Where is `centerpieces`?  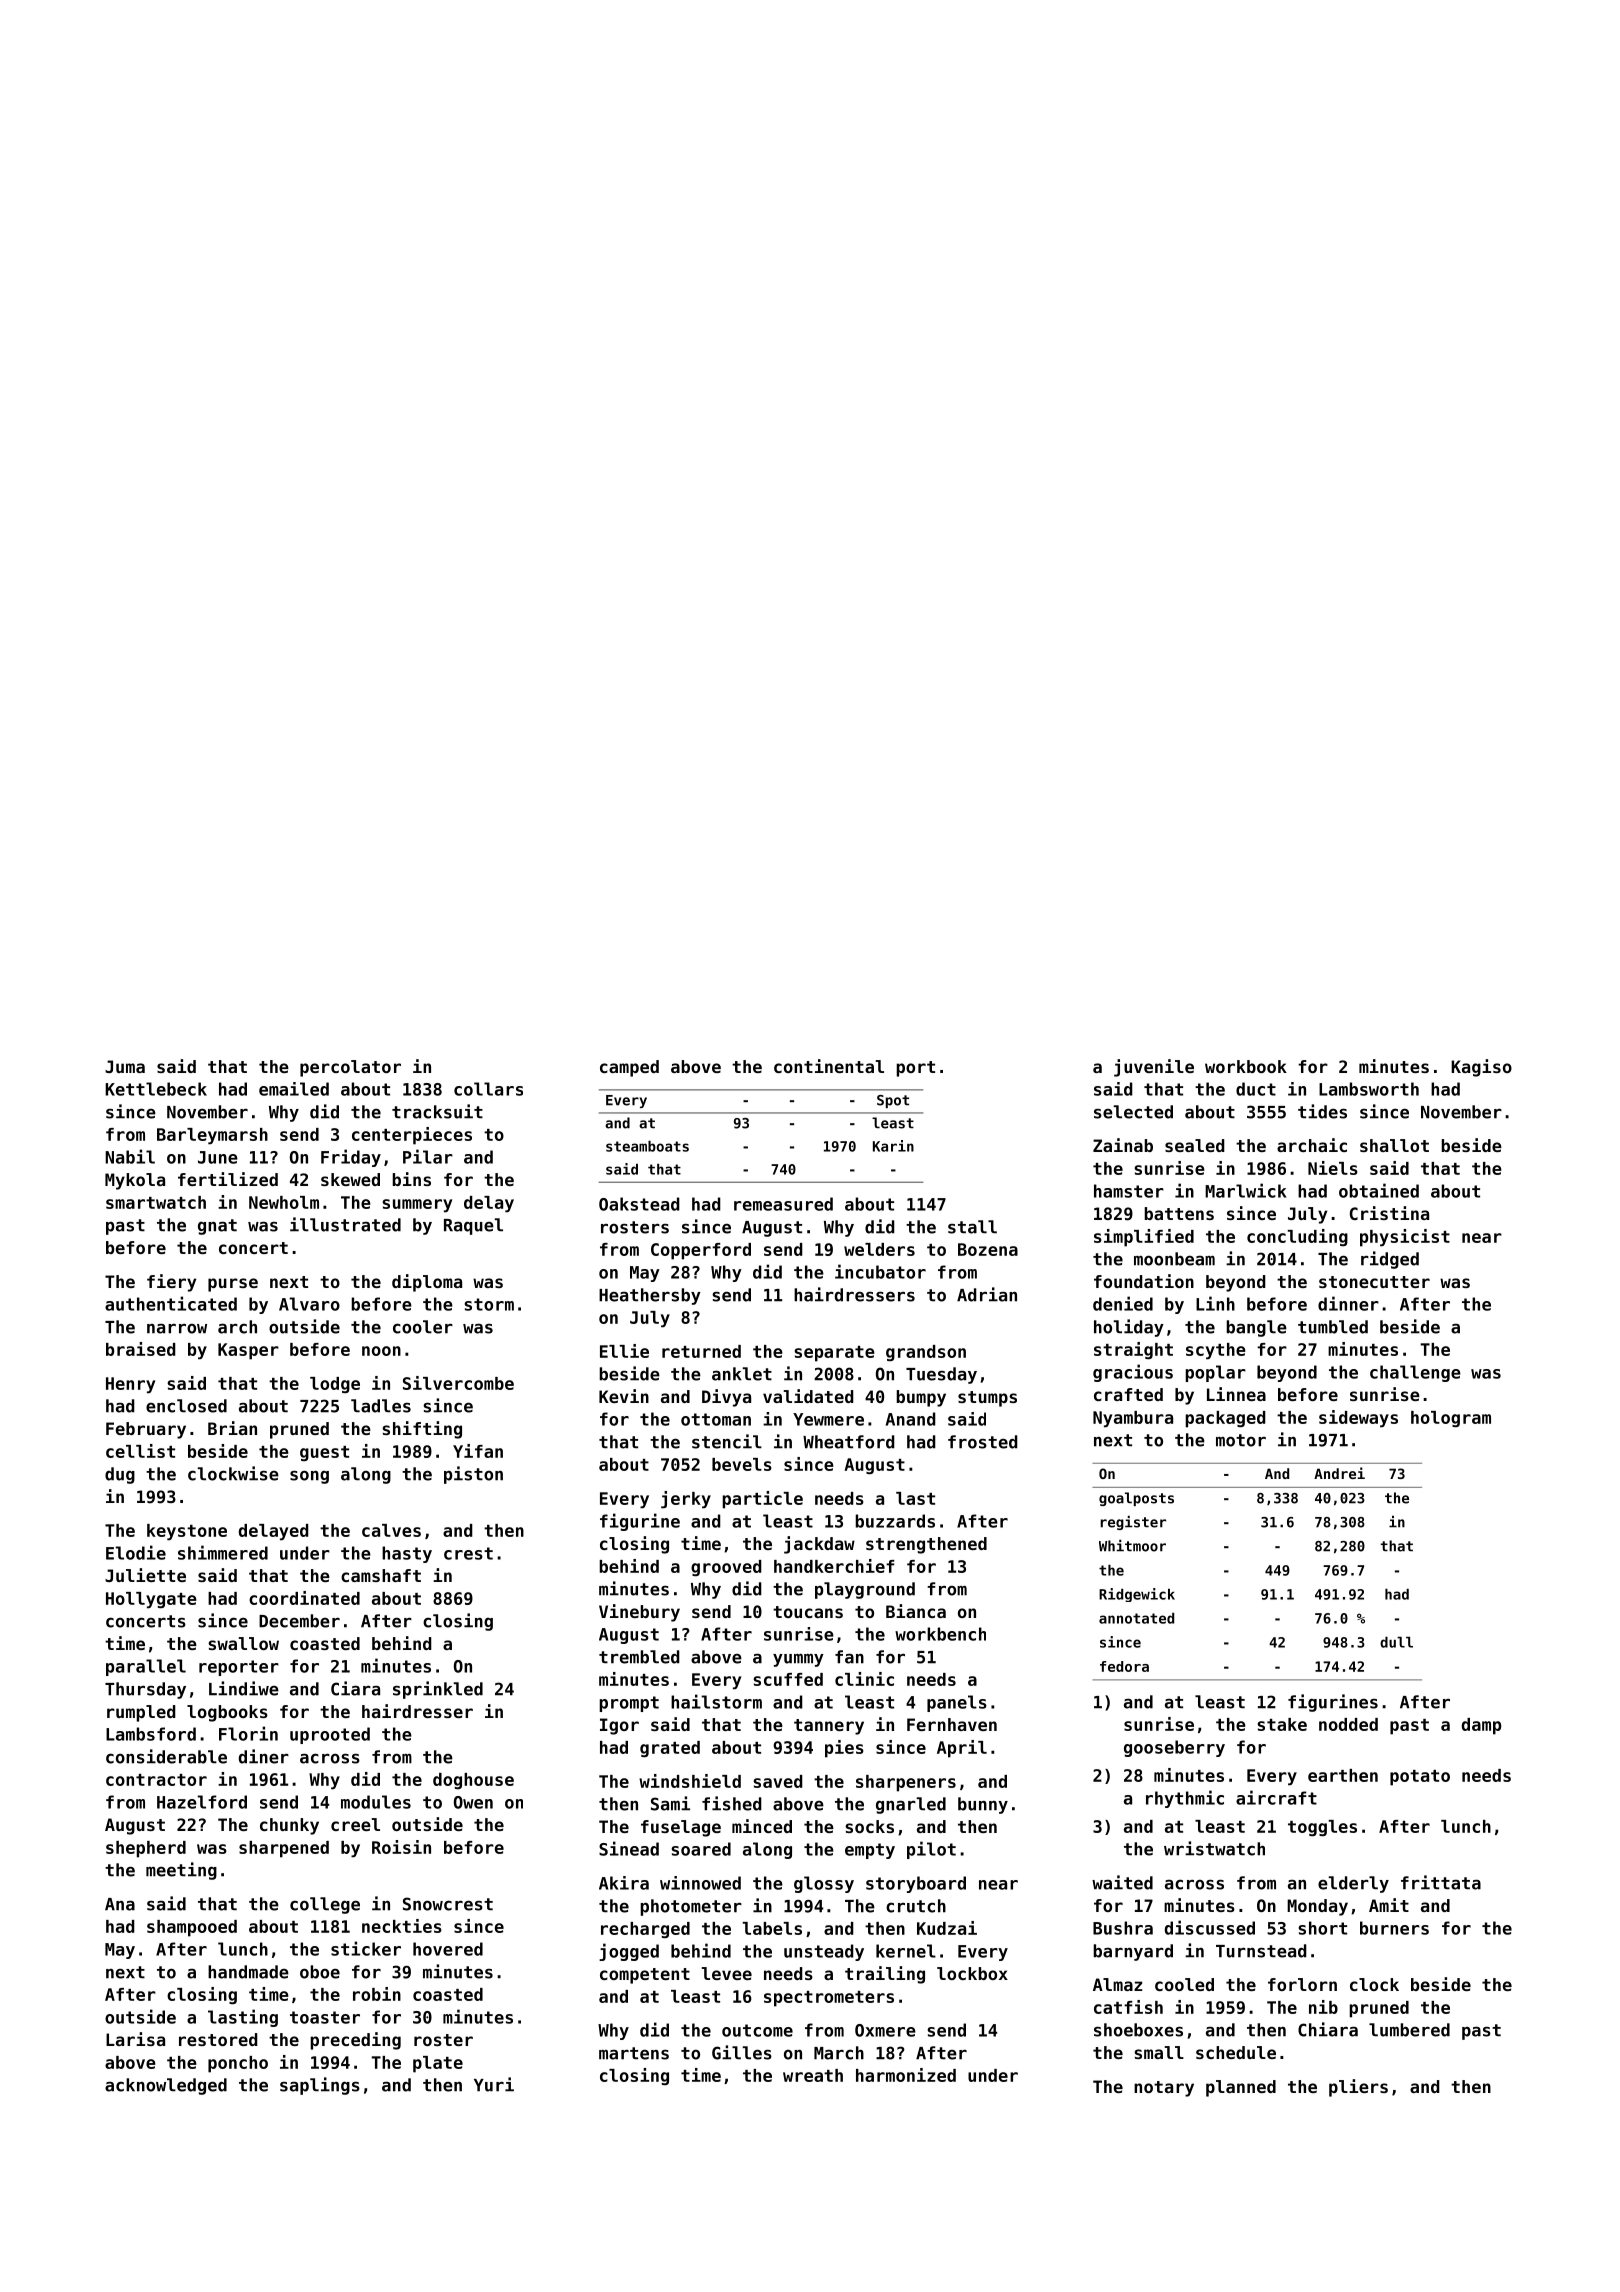 centerpieces is located at coordinates (412, 1136).
